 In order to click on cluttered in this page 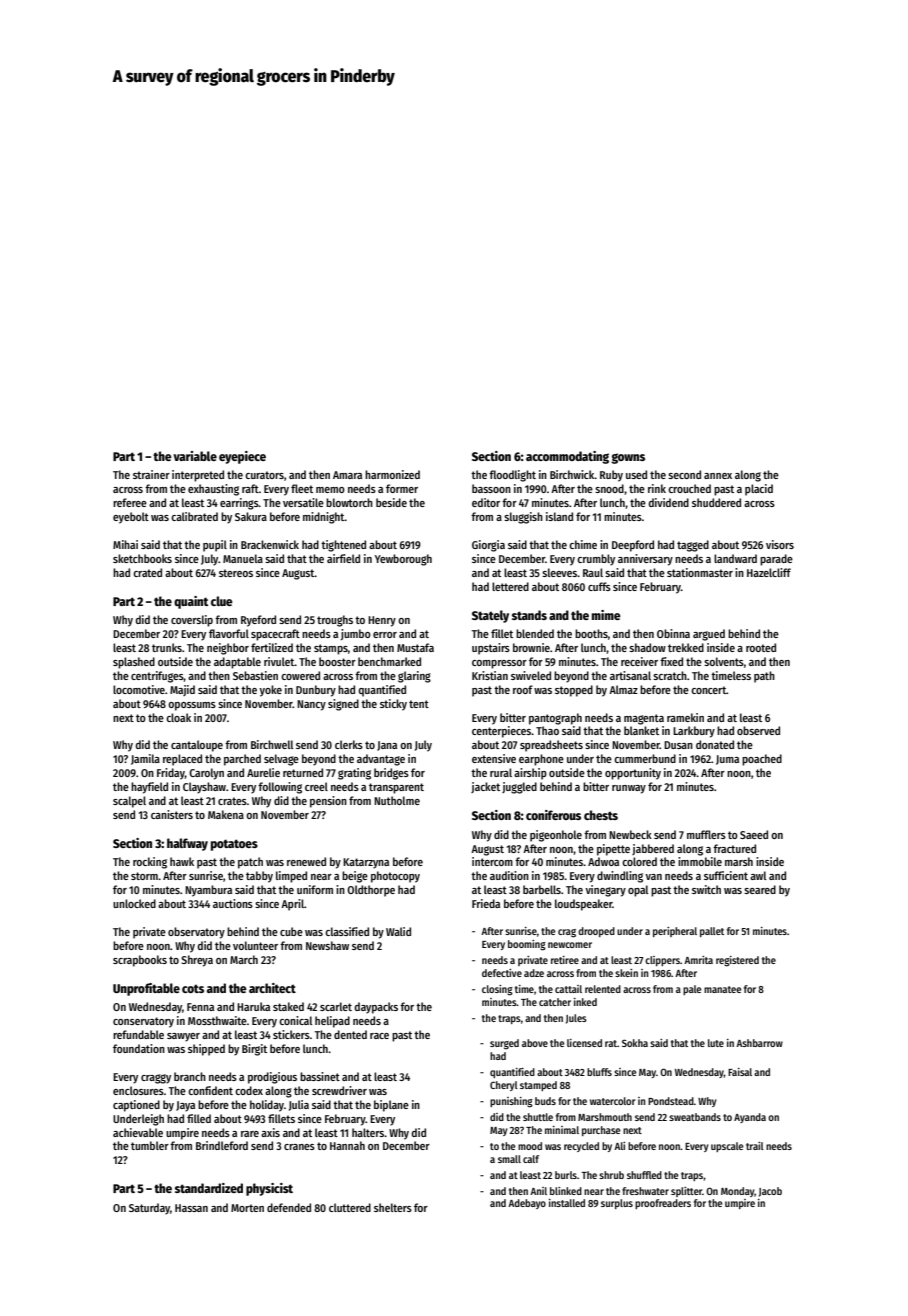, I will do `click(350, 1207)`.
